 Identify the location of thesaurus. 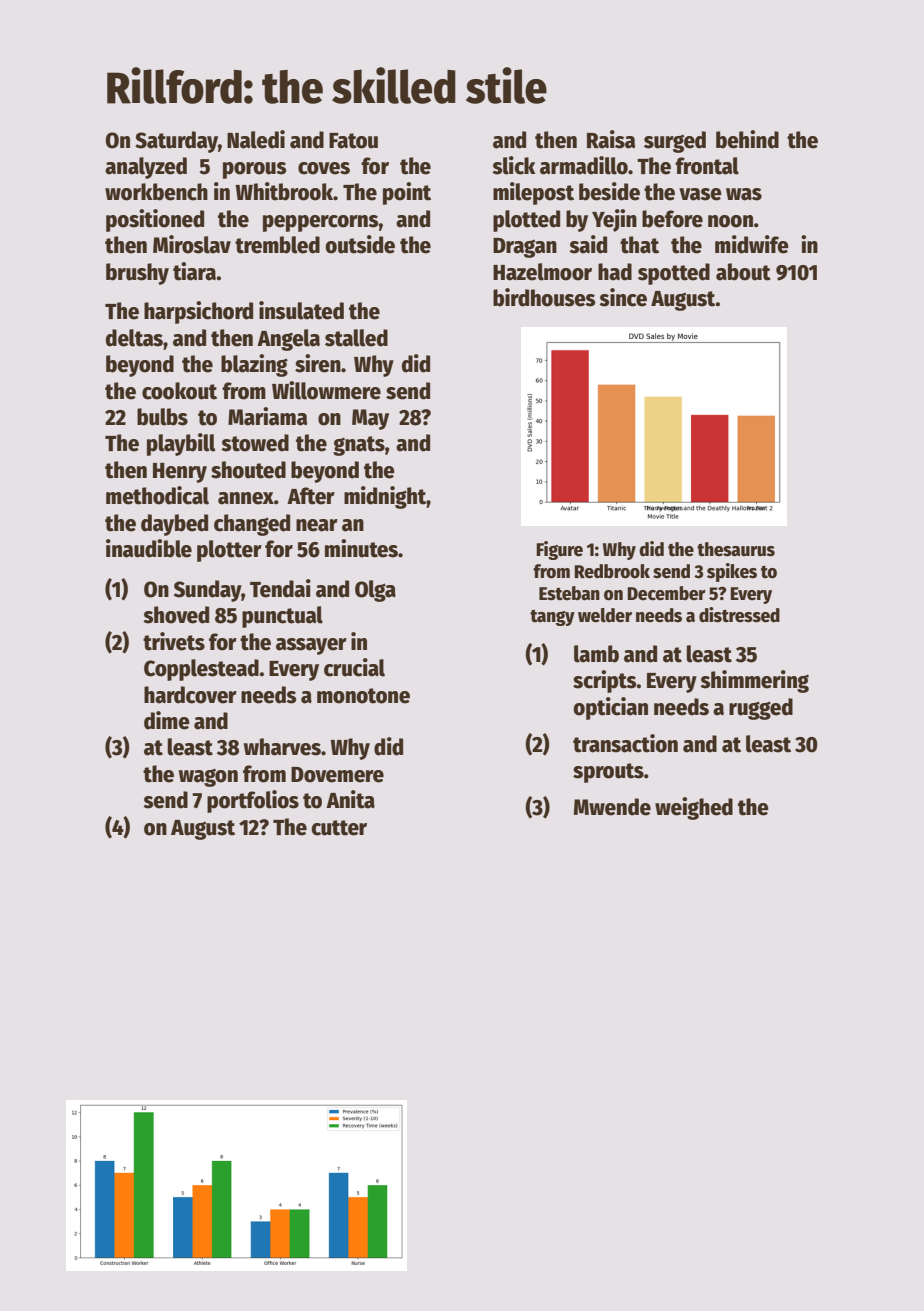
(736, 549).
